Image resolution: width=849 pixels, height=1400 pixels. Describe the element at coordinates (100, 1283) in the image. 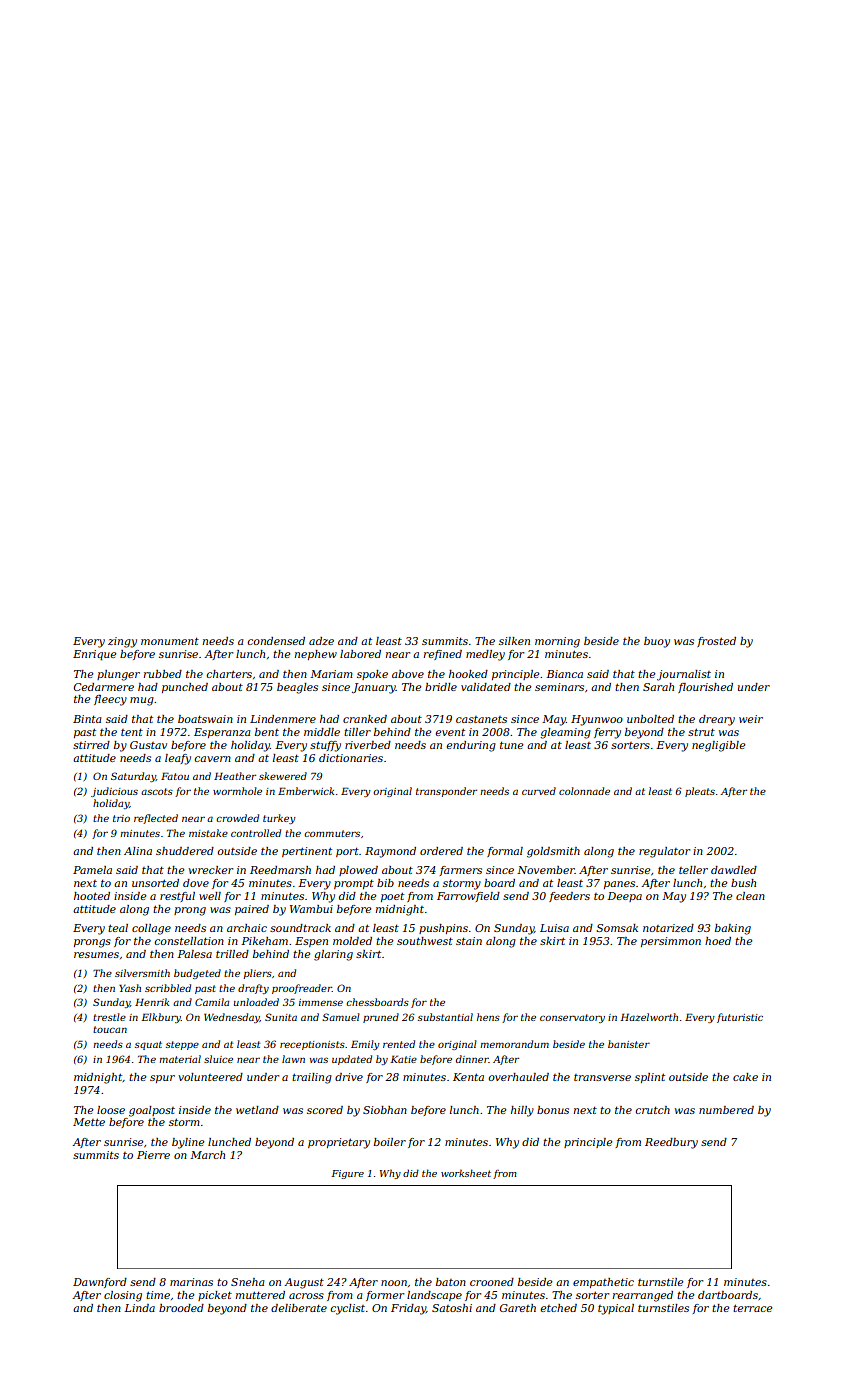

I see `Dawnford` at that location.
